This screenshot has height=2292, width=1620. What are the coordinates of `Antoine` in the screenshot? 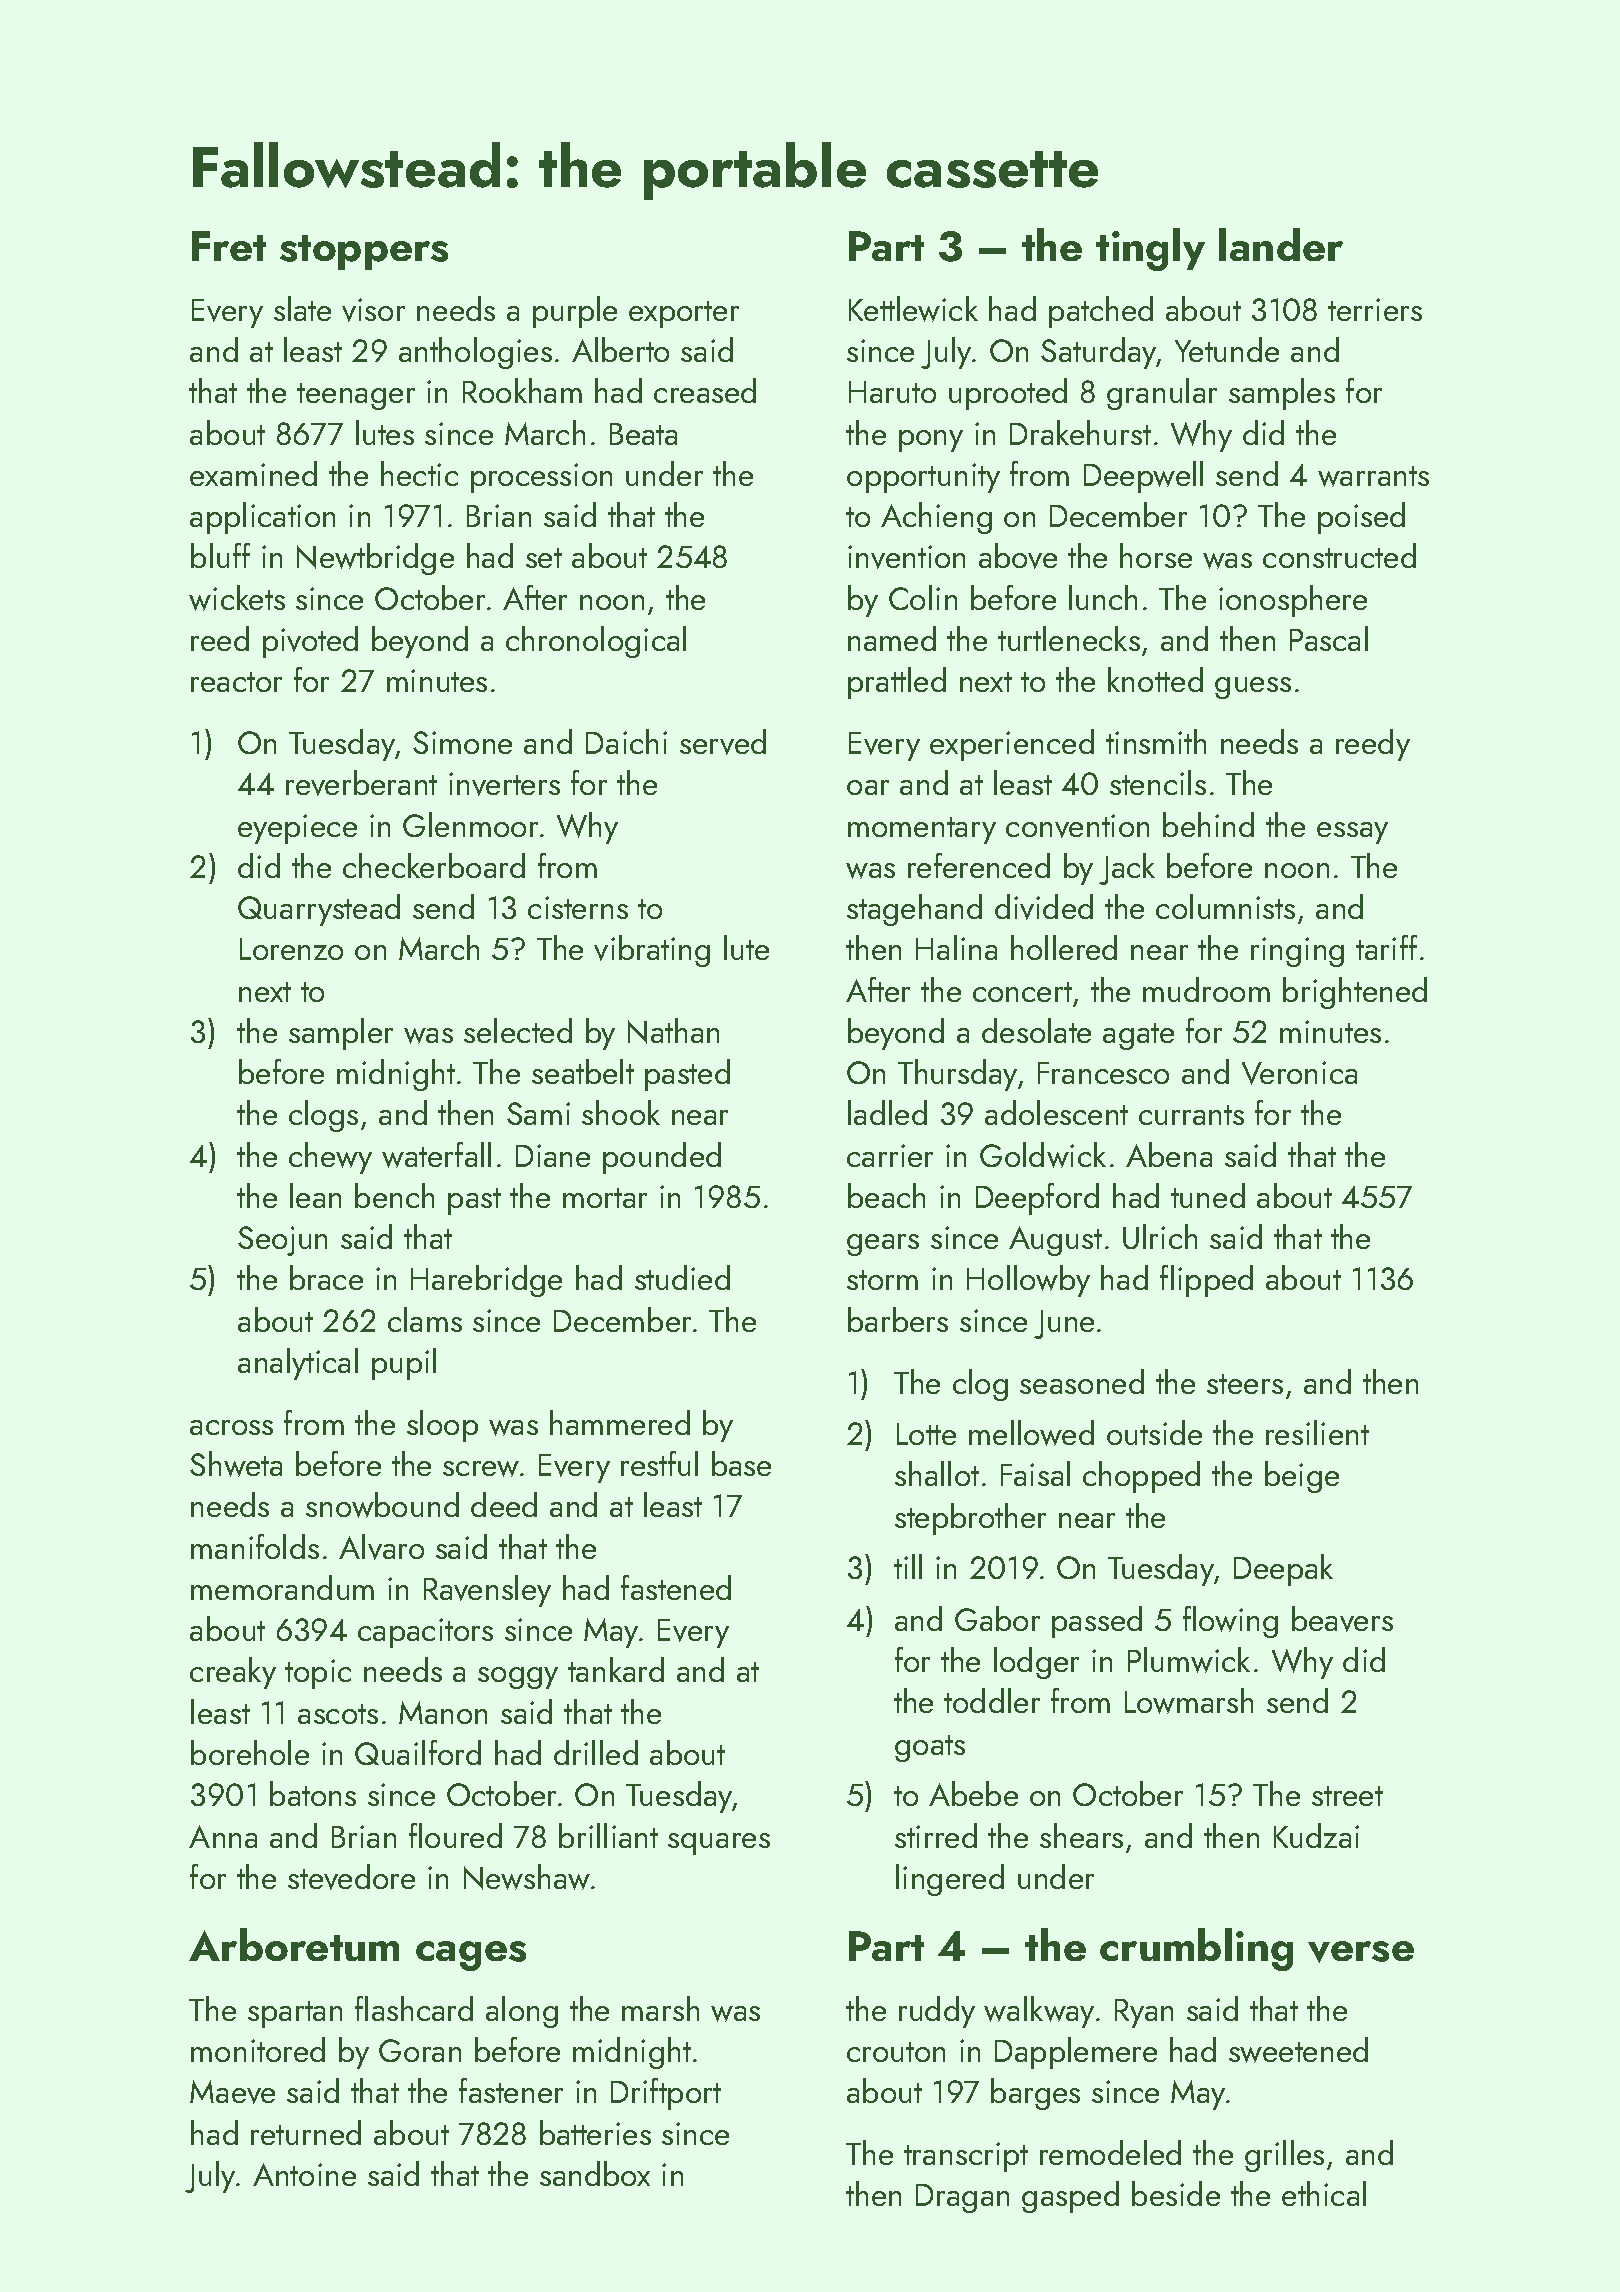 It's located at (304, 2174).
